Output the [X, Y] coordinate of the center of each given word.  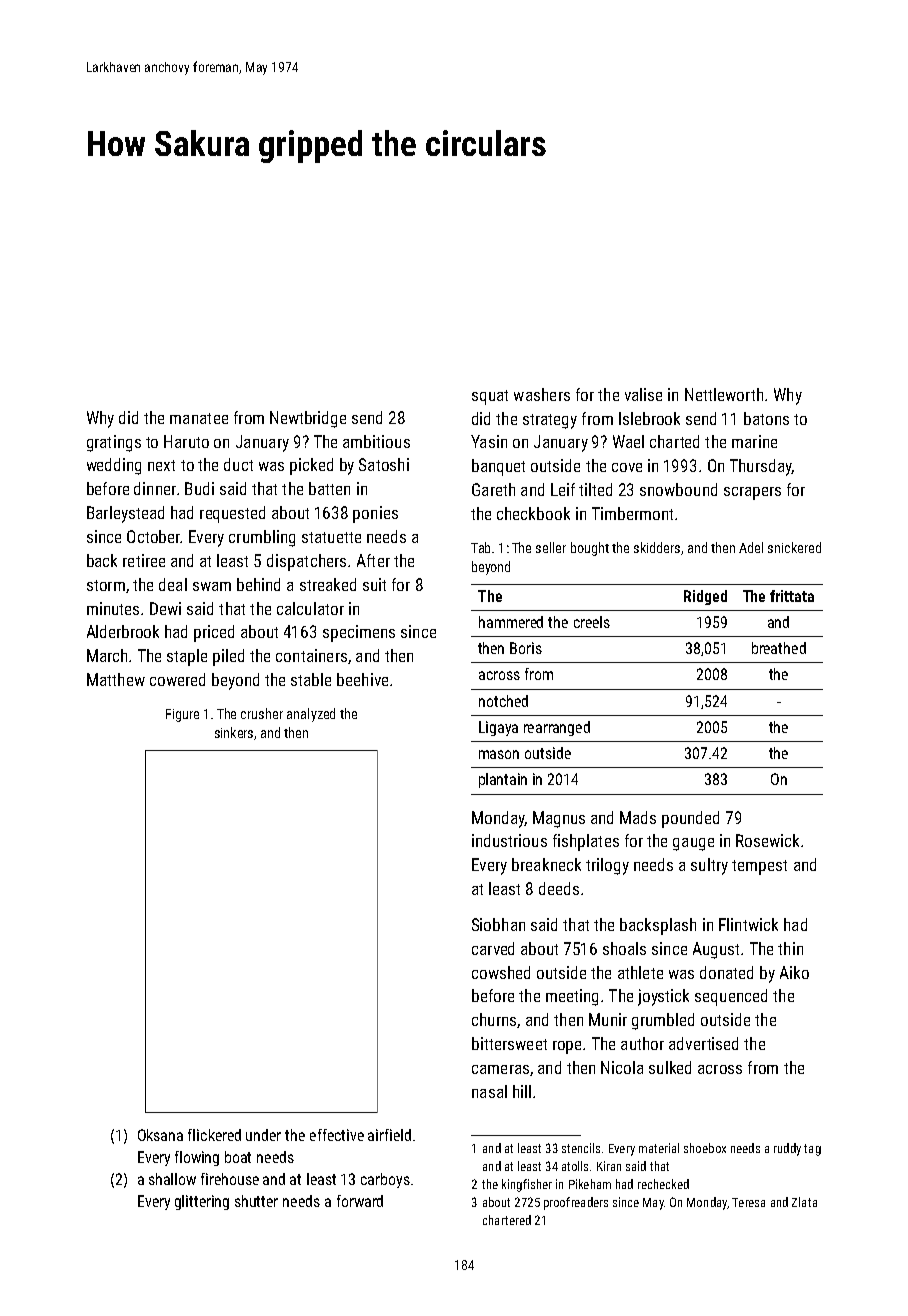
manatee [199, 418]
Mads [638, 817]
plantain [503, 780]
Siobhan [498, 924]
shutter [256, 1201]
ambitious [376, 441]
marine [754, 441]
